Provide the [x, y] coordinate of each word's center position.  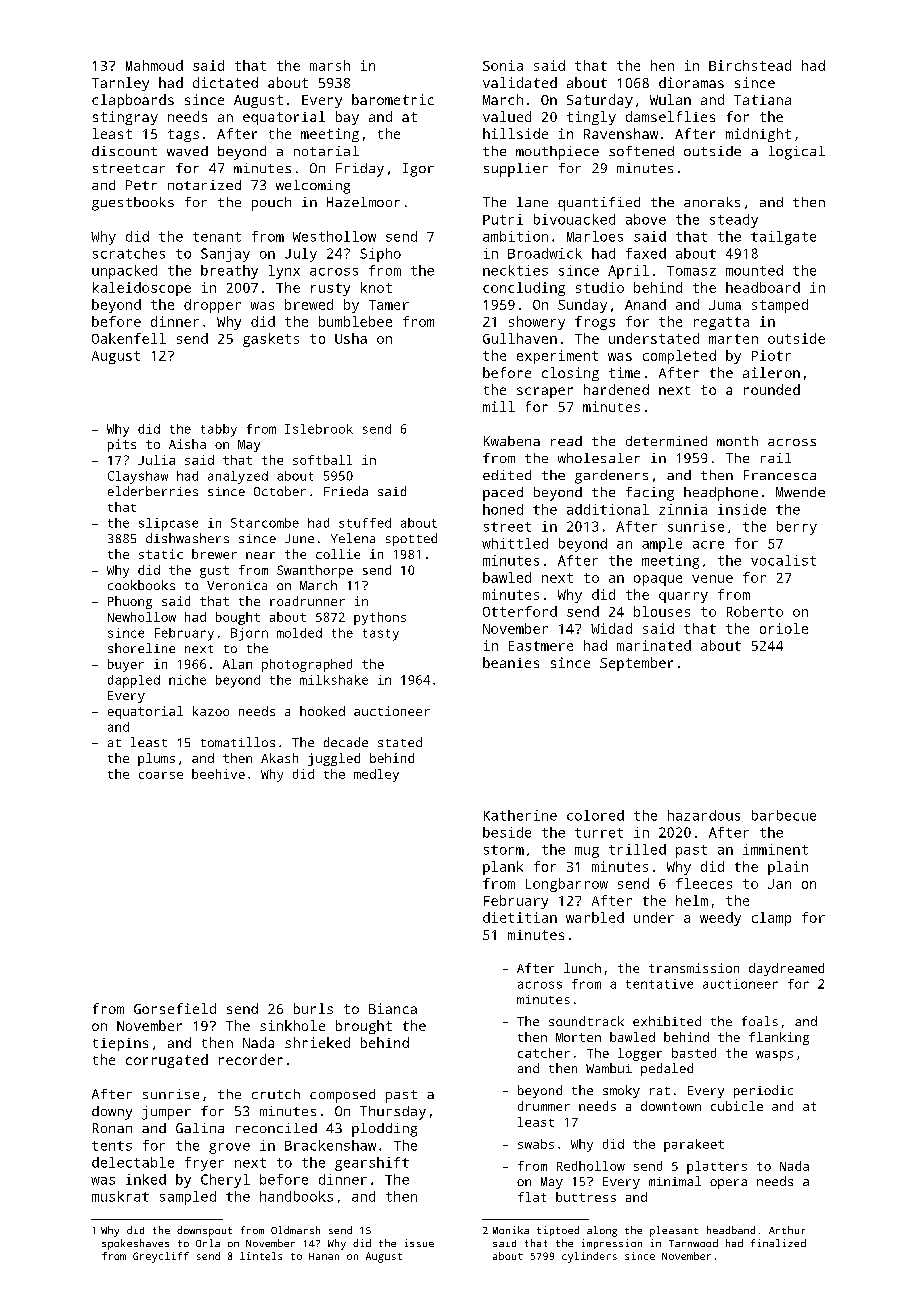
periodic [763, 1091]
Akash [279, 758]
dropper [212, 306]
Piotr [771, 355]
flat [532, 1197]
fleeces [704, 883]
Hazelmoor [363, 202]
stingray [125, 118]
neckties [515, 270]
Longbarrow [567, 885]
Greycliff [161, 1257]
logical [797, 153]
